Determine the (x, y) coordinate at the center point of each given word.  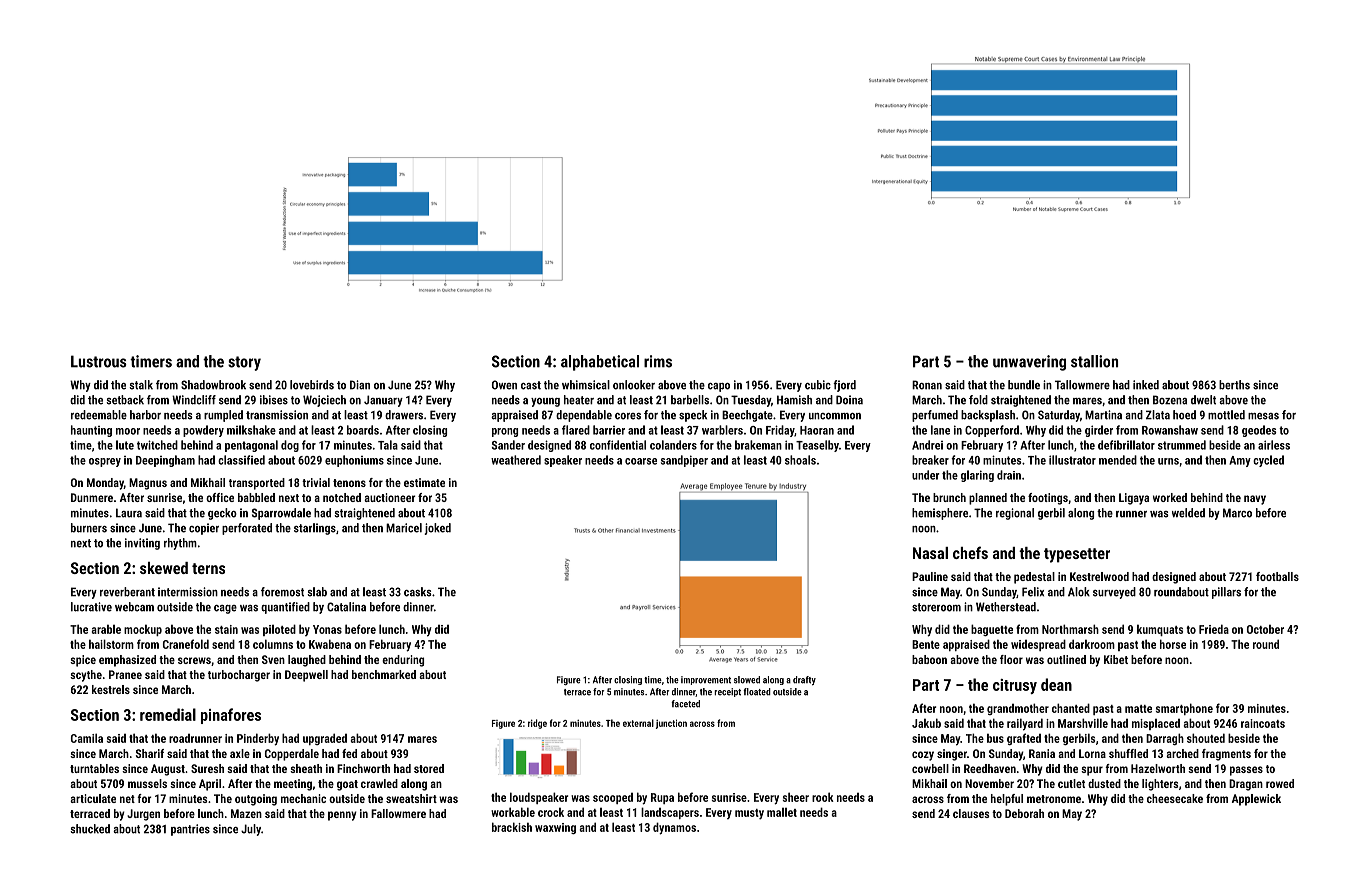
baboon (929, 659)
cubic (818, 385)
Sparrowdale (281, 514)
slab (317, 592)
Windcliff (194, 400)
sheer (796, 797)
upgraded (325, 739)
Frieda (1214, 629)
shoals (800, 460)
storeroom (936, 607)
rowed (1280, 783)
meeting (293, 785)
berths (1234, 385)
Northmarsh (1070, 629)
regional (1015, 514)
